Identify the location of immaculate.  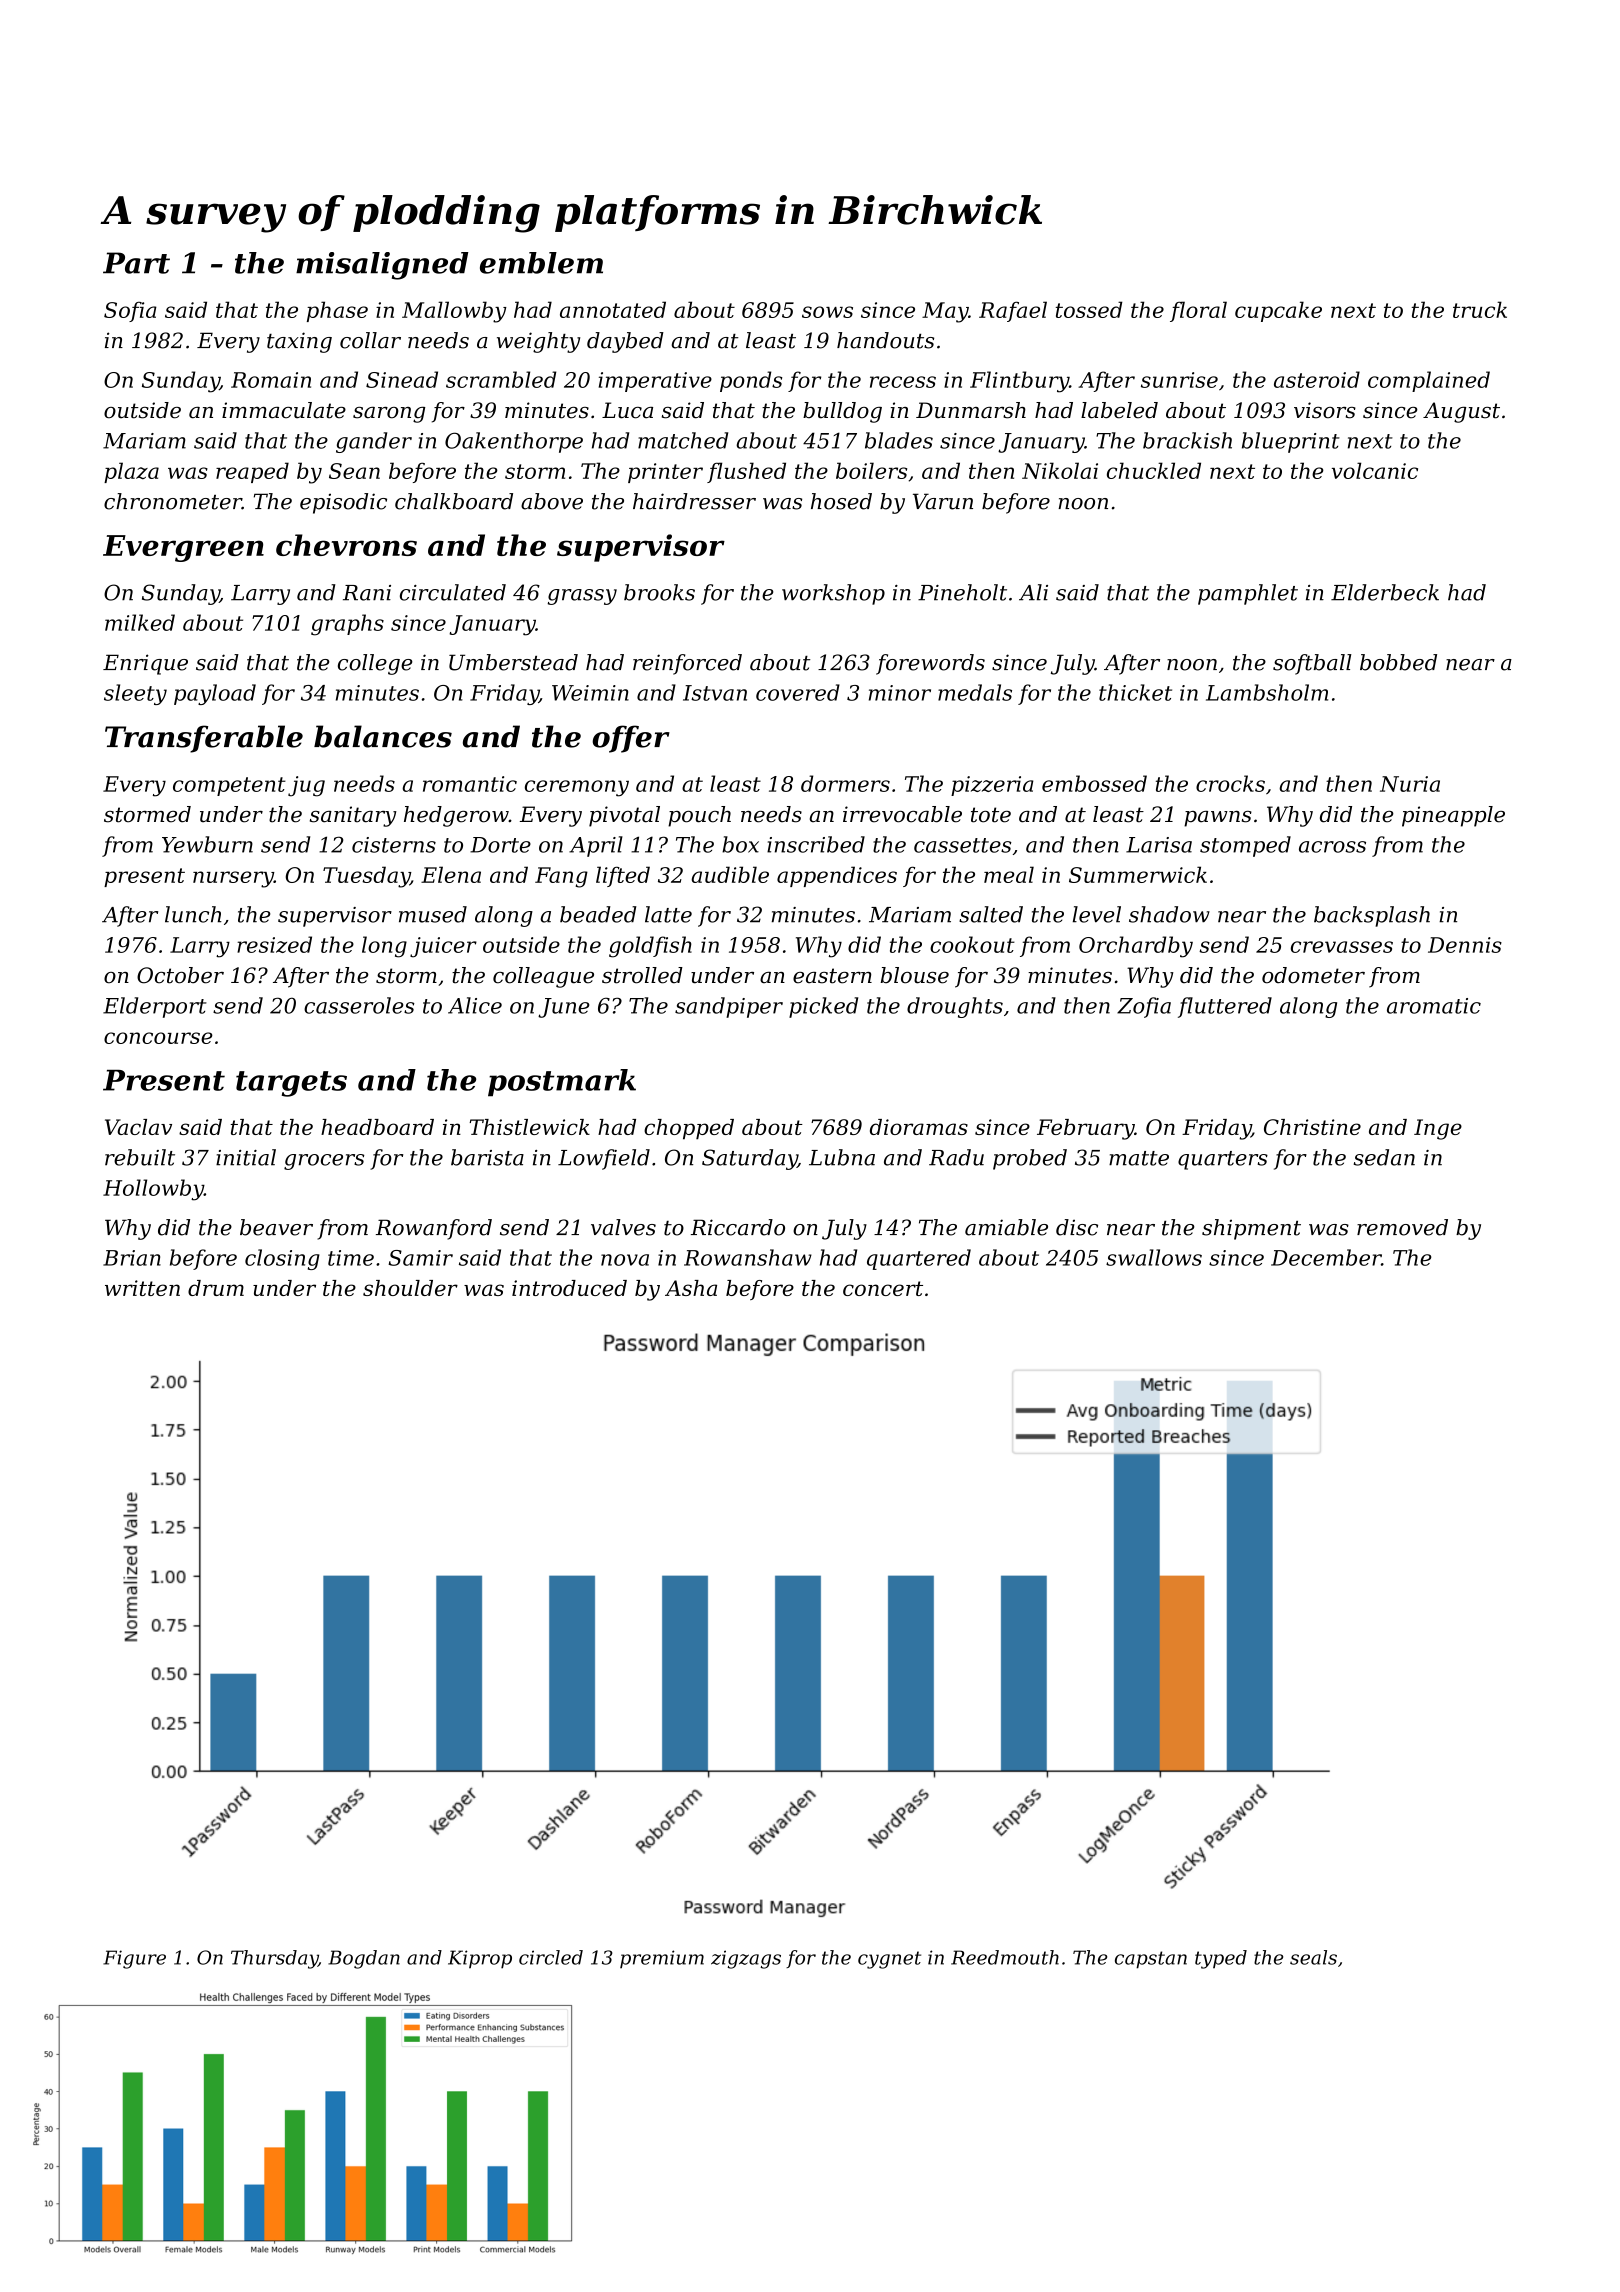
(284, 410).
